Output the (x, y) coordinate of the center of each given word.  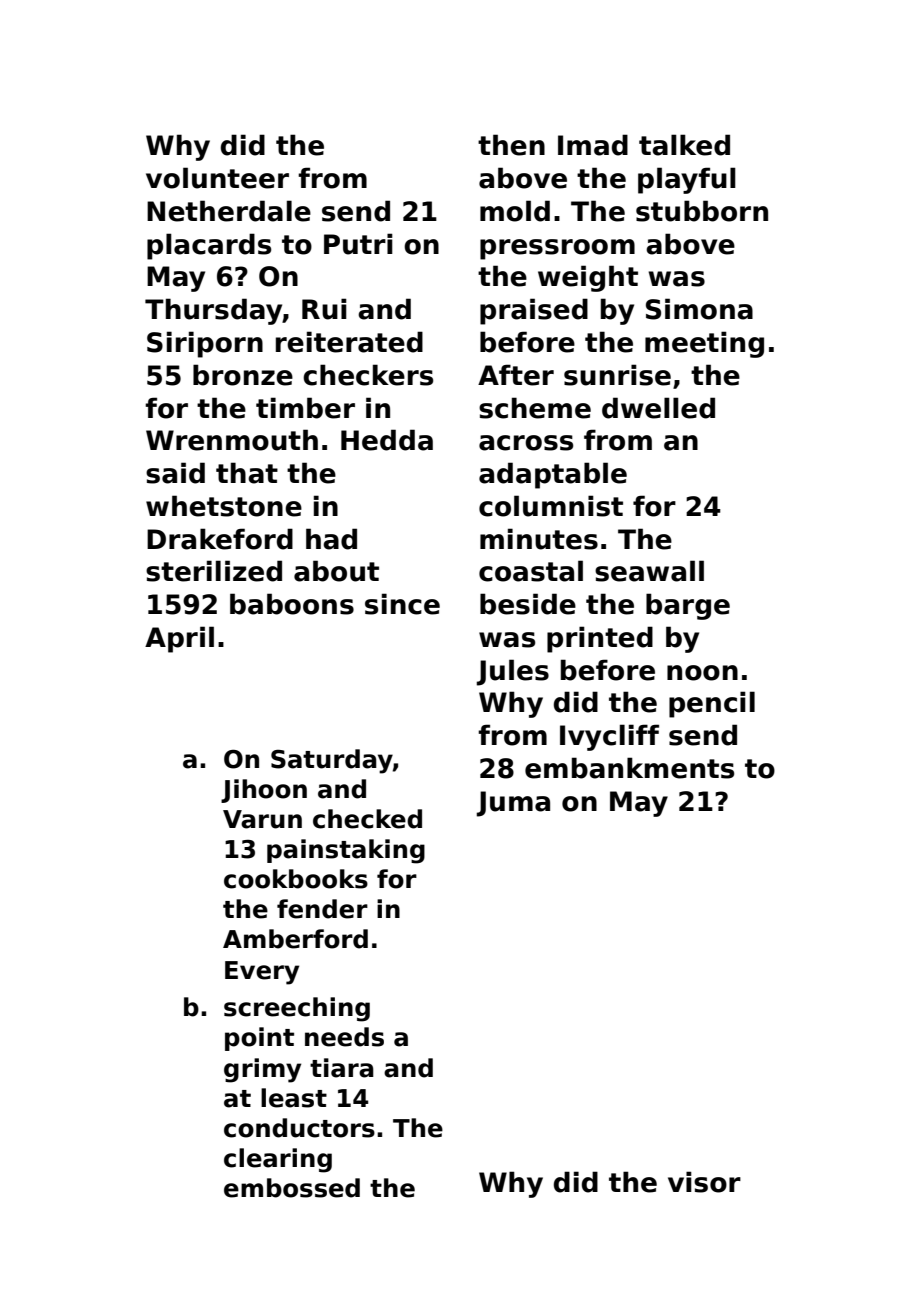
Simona (699, 309)
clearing (278, 1160)
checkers (368, 375)
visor (704, 1182)
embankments (629, 768)
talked (684, 145)
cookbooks (296, 879)
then (511, 145)
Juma (513, 804)
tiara (342, 1068)
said (175, 473)
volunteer (217, 178)
